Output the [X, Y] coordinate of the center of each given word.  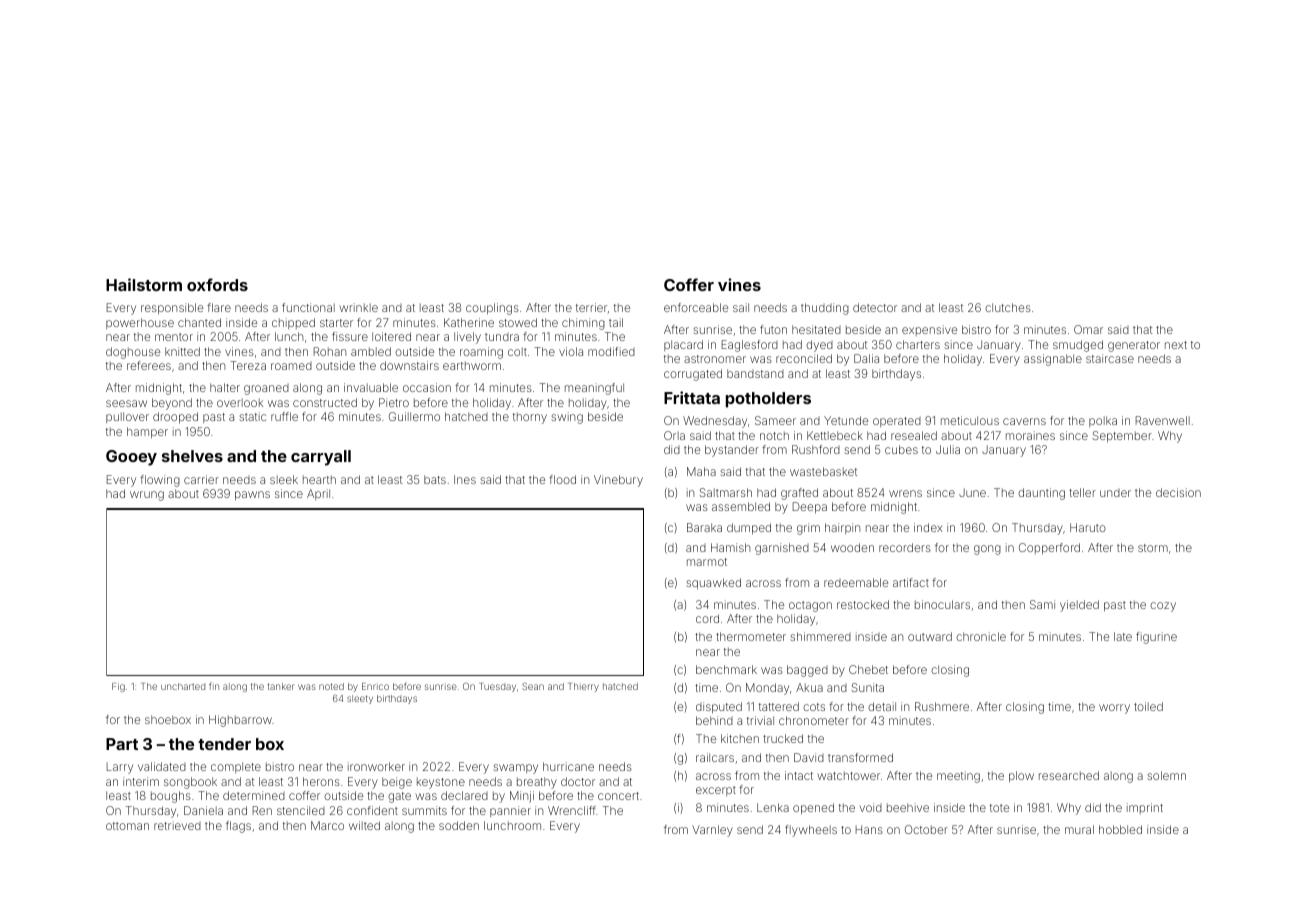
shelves [192, 456]
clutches [1008, 307]
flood [562, 479]
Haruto [1088, 527]
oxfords [217, 284]
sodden [459, 825]
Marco [327, 825]
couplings [492, 309]
